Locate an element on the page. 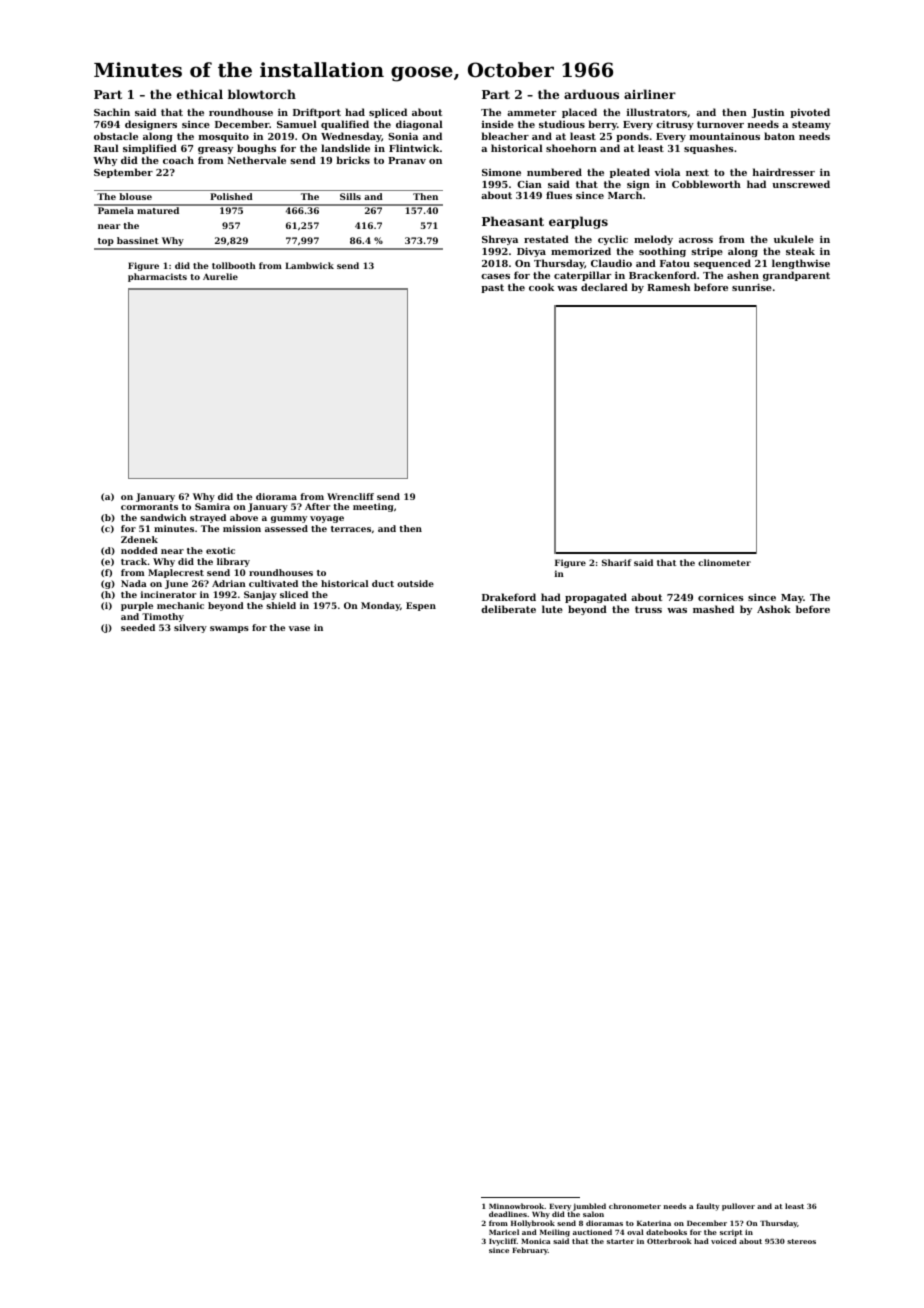  truss is located at coordinates (648, 609).
